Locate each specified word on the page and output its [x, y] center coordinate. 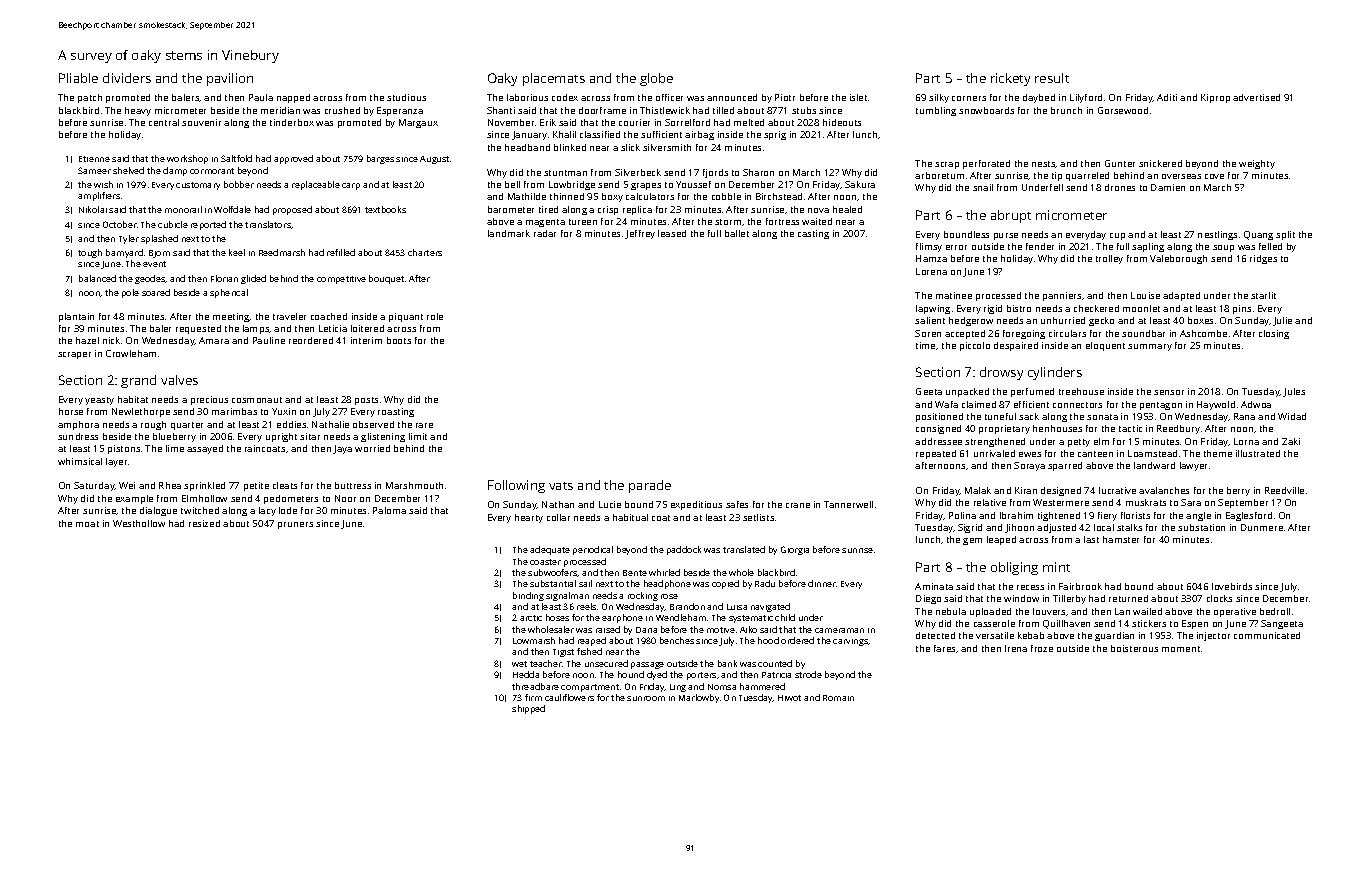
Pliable [78, 78]
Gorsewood [1123, 110]
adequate [550, 550]
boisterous [1134, 648]
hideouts [842, 122]
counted [775, 663]
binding [528, 596]
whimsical [80, 461]
